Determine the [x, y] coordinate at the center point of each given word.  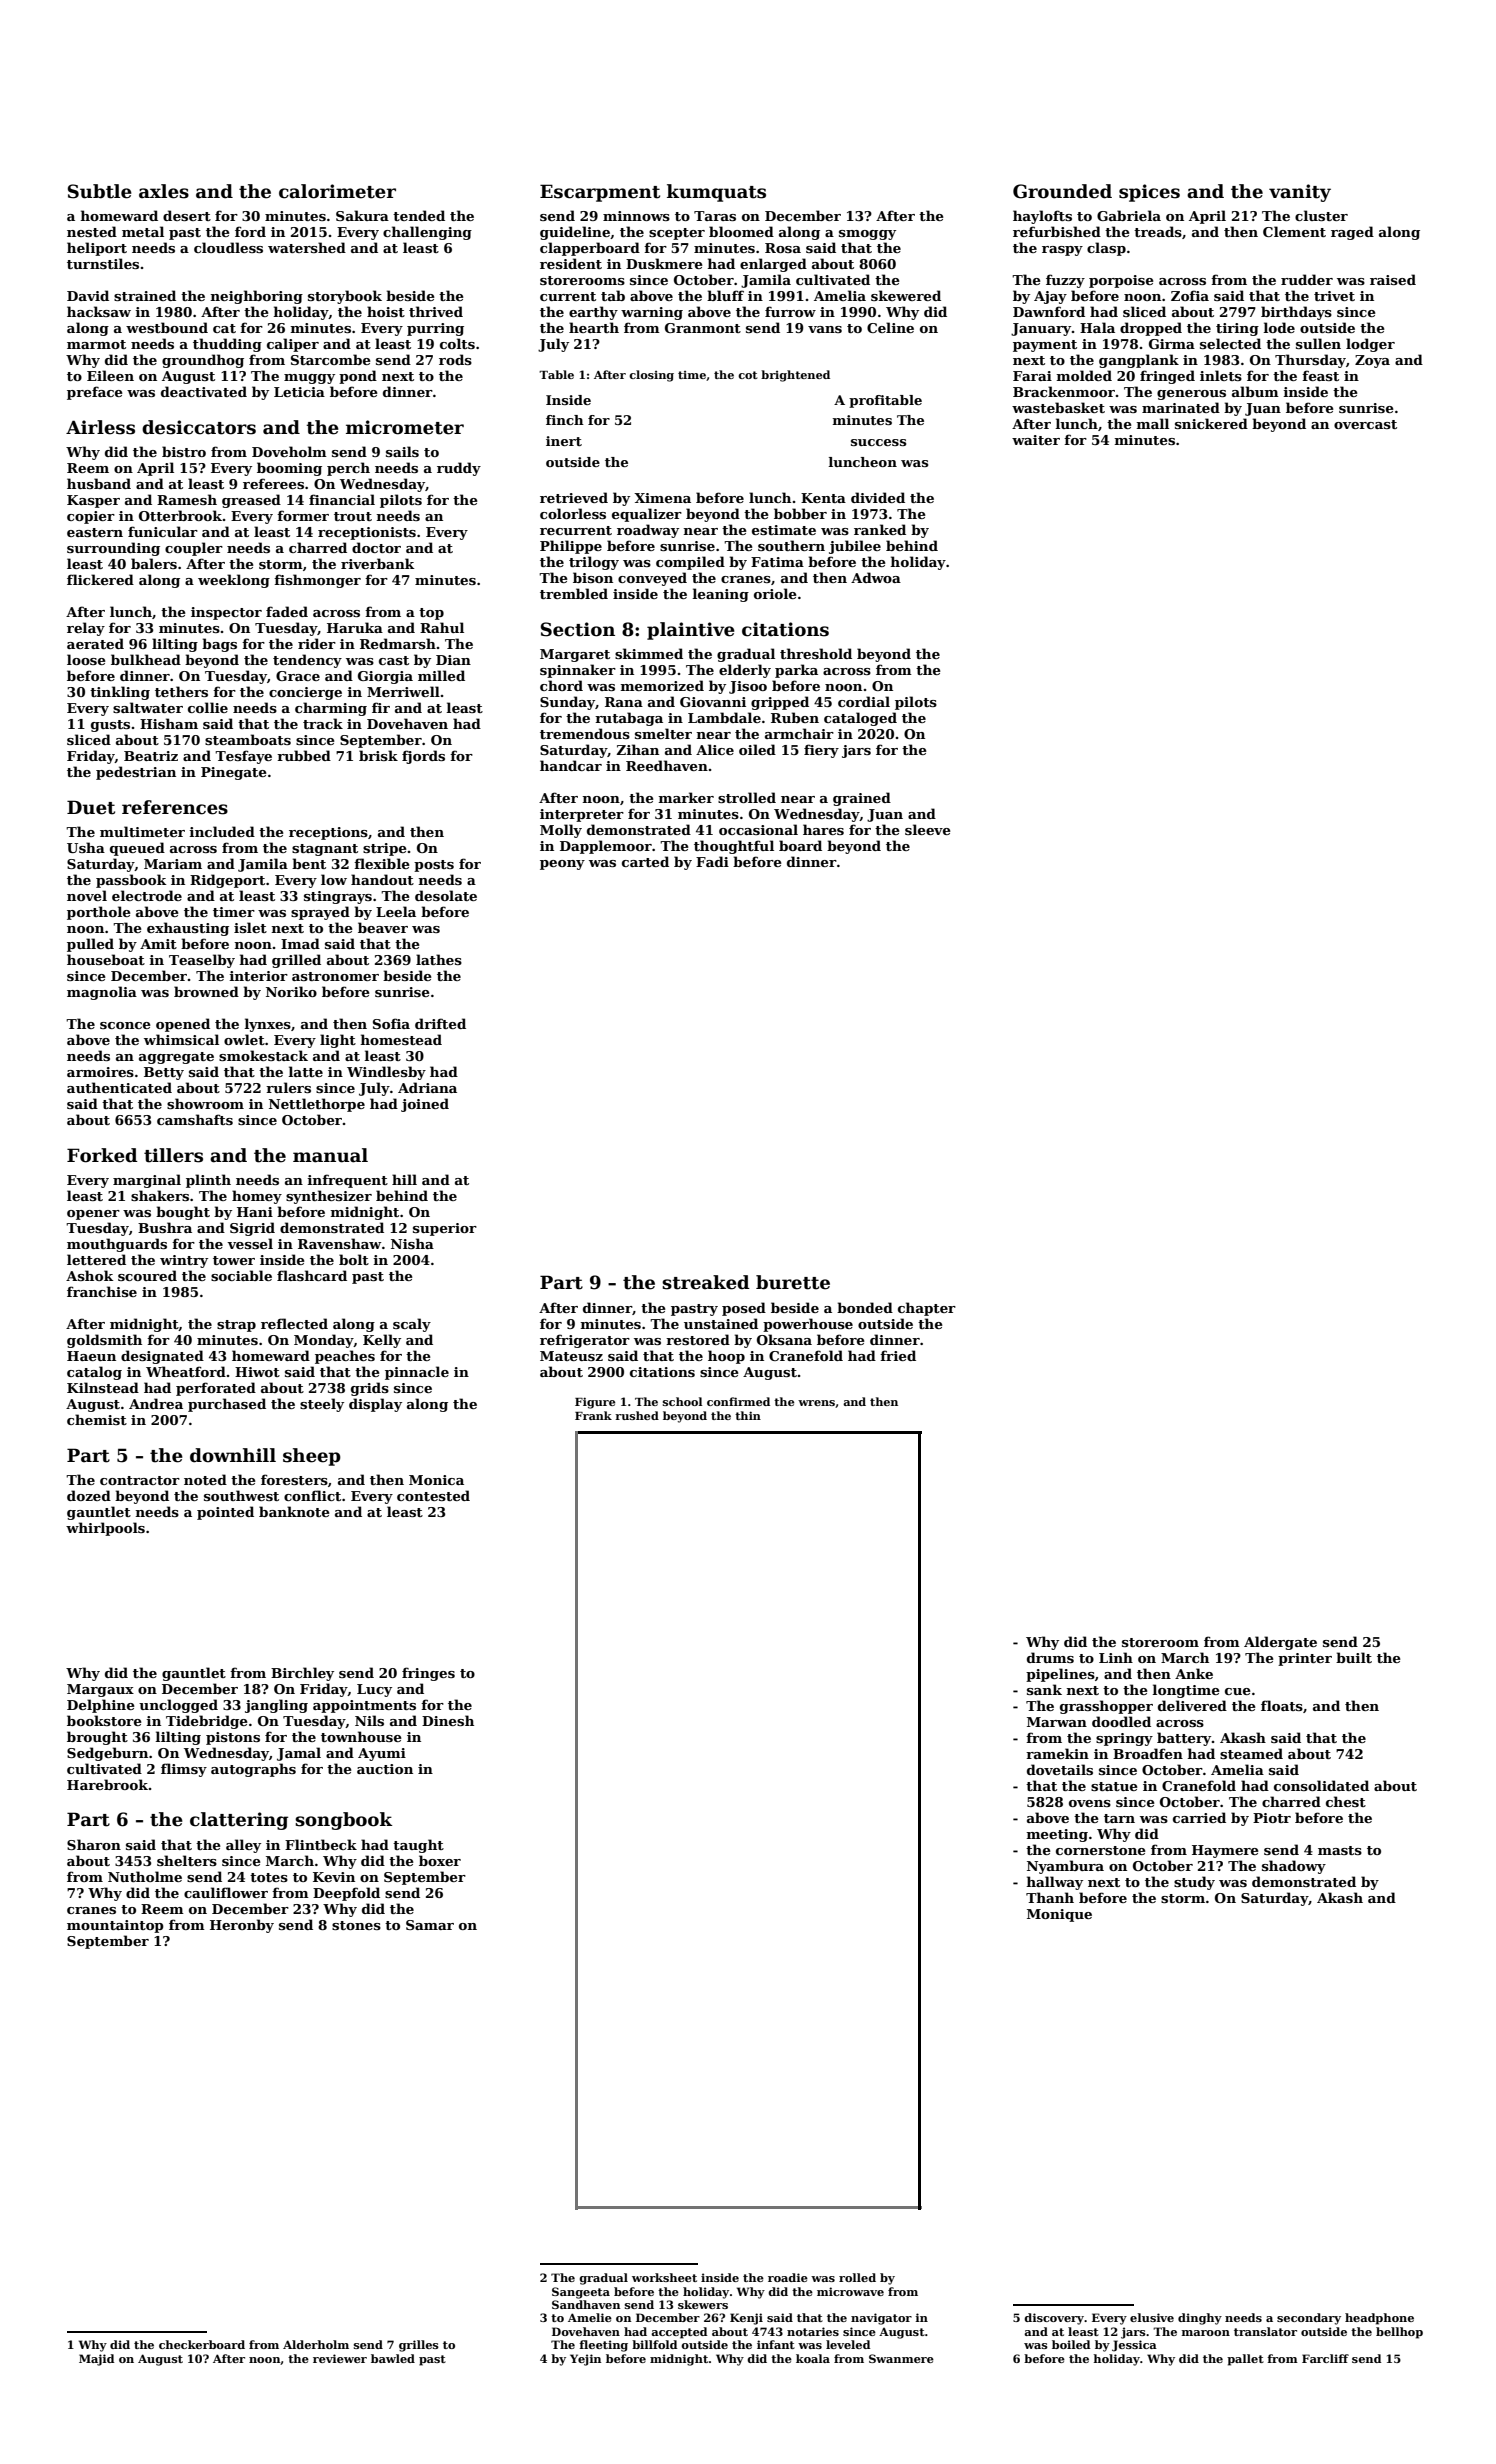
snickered [1211, 423]
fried [898, 1355]
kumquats [716, 193]
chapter [927, 1309]
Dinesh [448, 1720]
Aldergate [1280, 1643]
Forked [102, 1155]
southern [791, 545]
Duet [91, 807]
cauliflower [226, 1892]
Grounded [1062, 191]
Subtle [100, 191]
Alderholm [316, 2344]
